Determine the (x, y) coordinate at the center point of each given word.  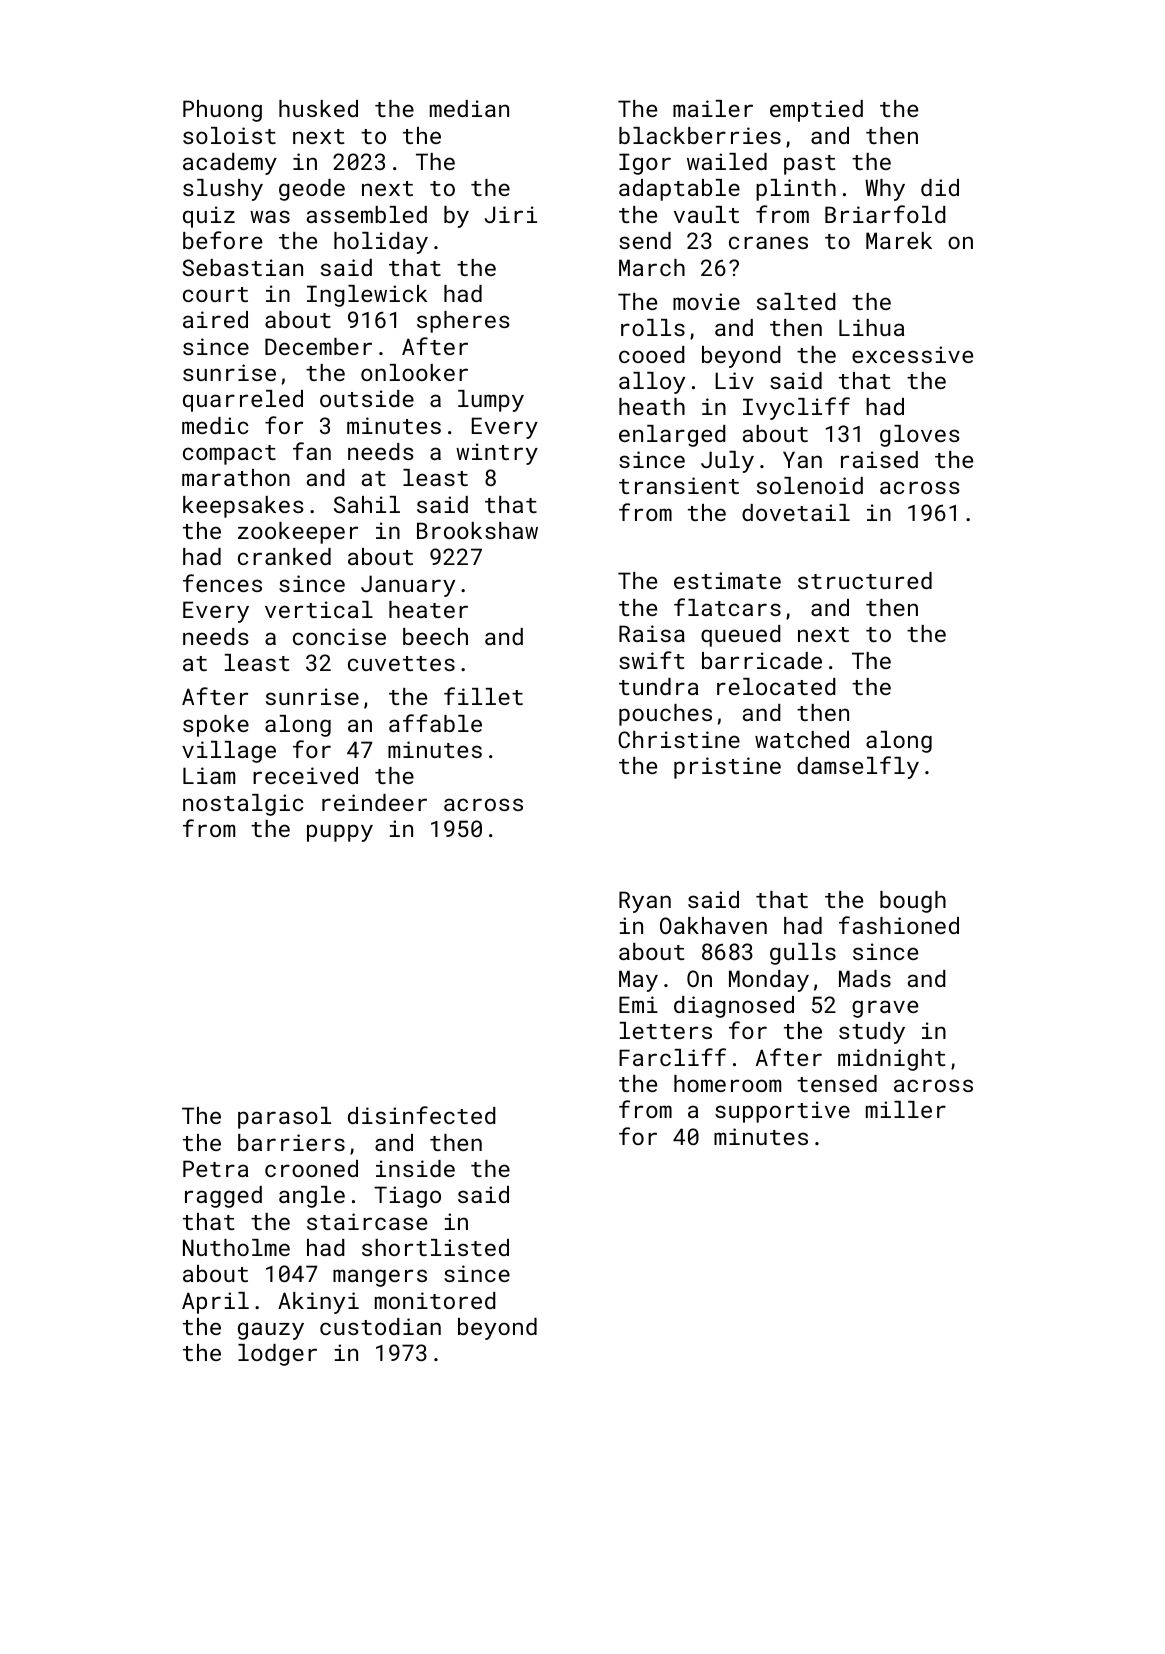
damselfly (858, 767)
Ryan (645, 902)
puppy (340, 833)
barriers (291, 1142)
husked (318, 108)
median (469, 108)
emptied (816, 111)
